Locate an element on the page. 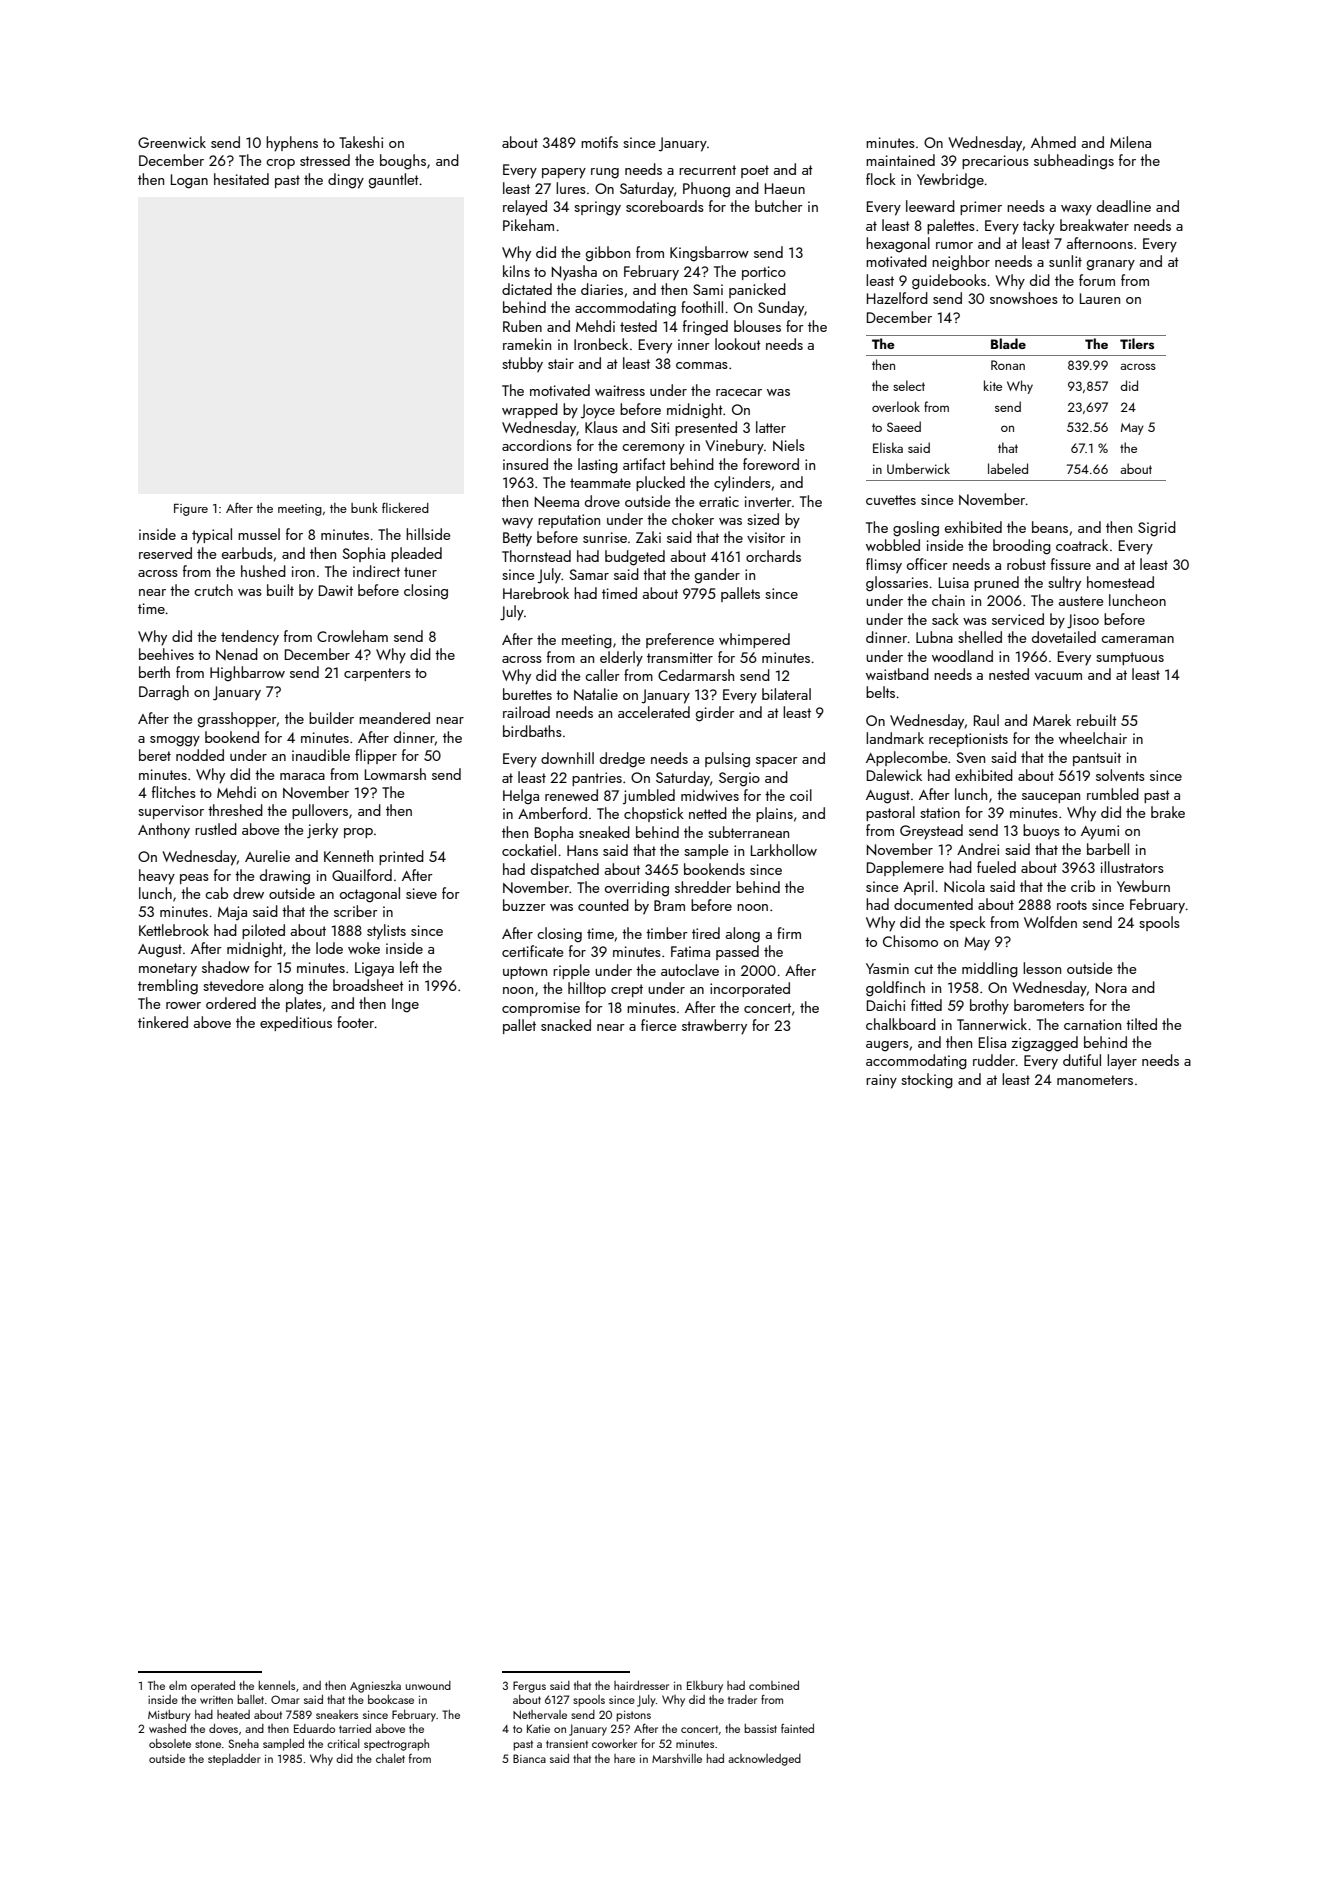 The image size is (1330, 1881). stocking is located at coordinates (927, 1081).
